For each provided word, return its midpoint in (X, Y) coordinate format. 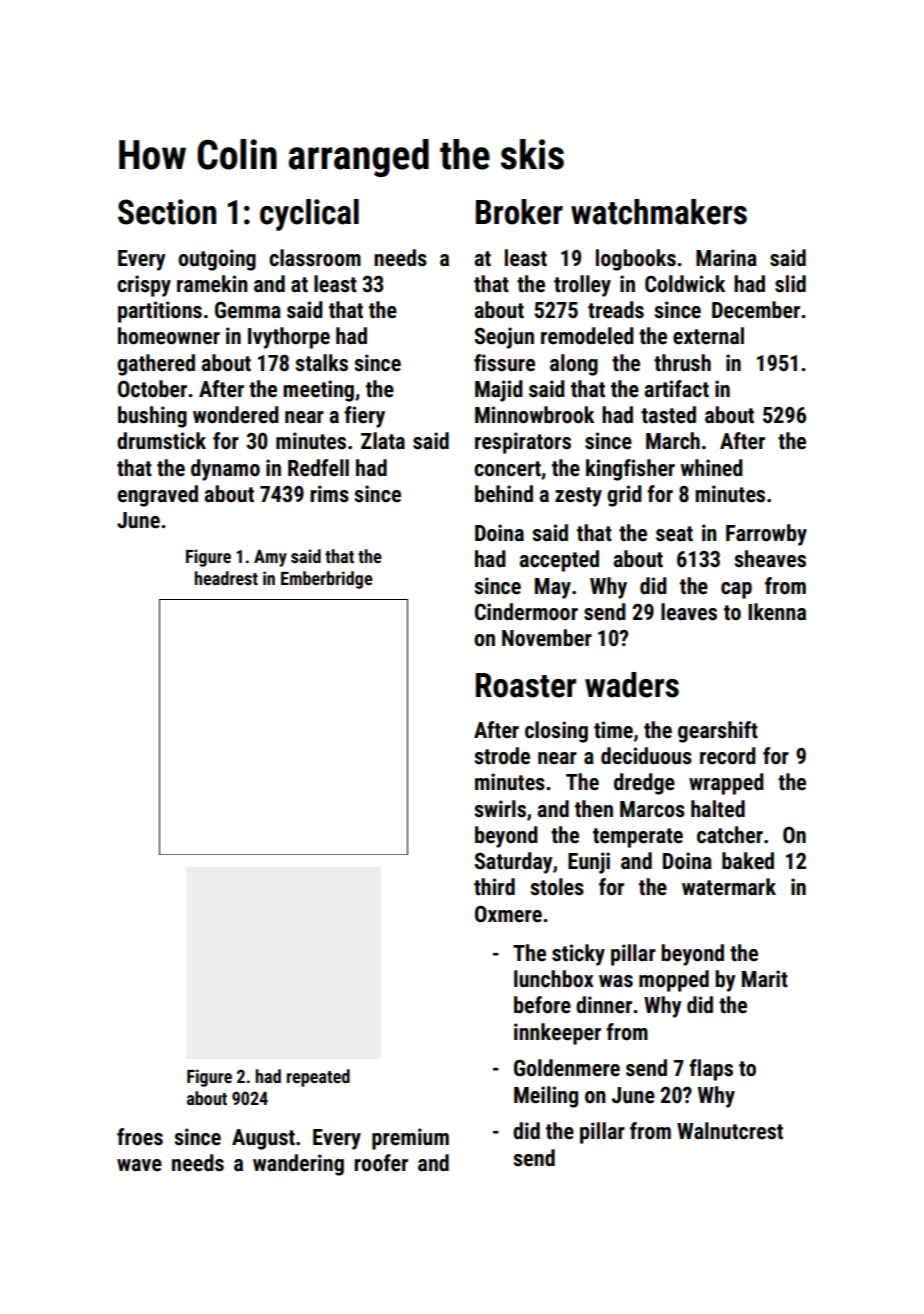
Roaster (526, 685)
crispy (144, 286)
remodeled (587, 336)
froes (140, 1137)
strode (502, 756)
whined (712, 468)
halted (718, 809)
